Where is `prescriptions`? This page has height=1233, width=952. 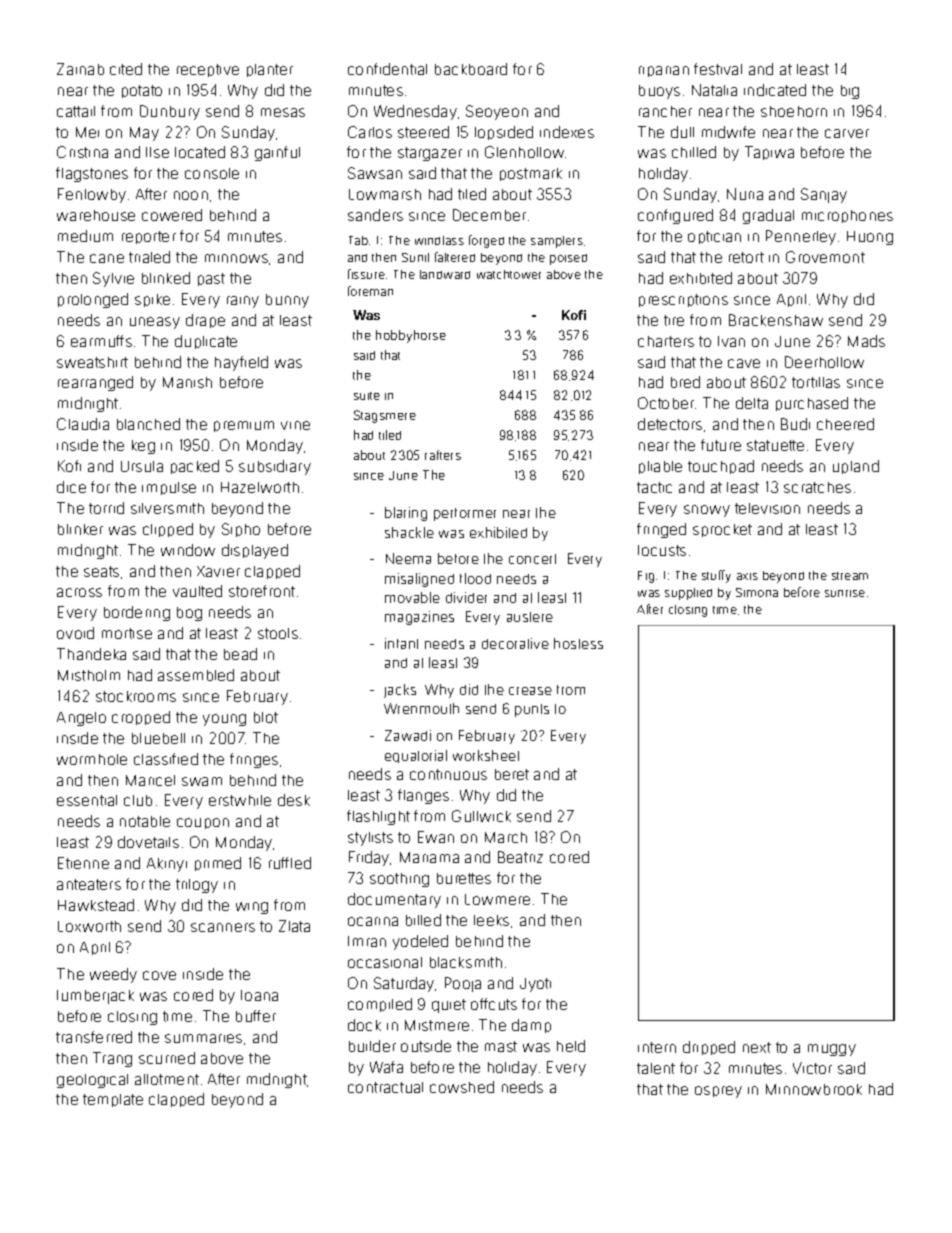 prescriptions is located at coordinates (683, 300).
